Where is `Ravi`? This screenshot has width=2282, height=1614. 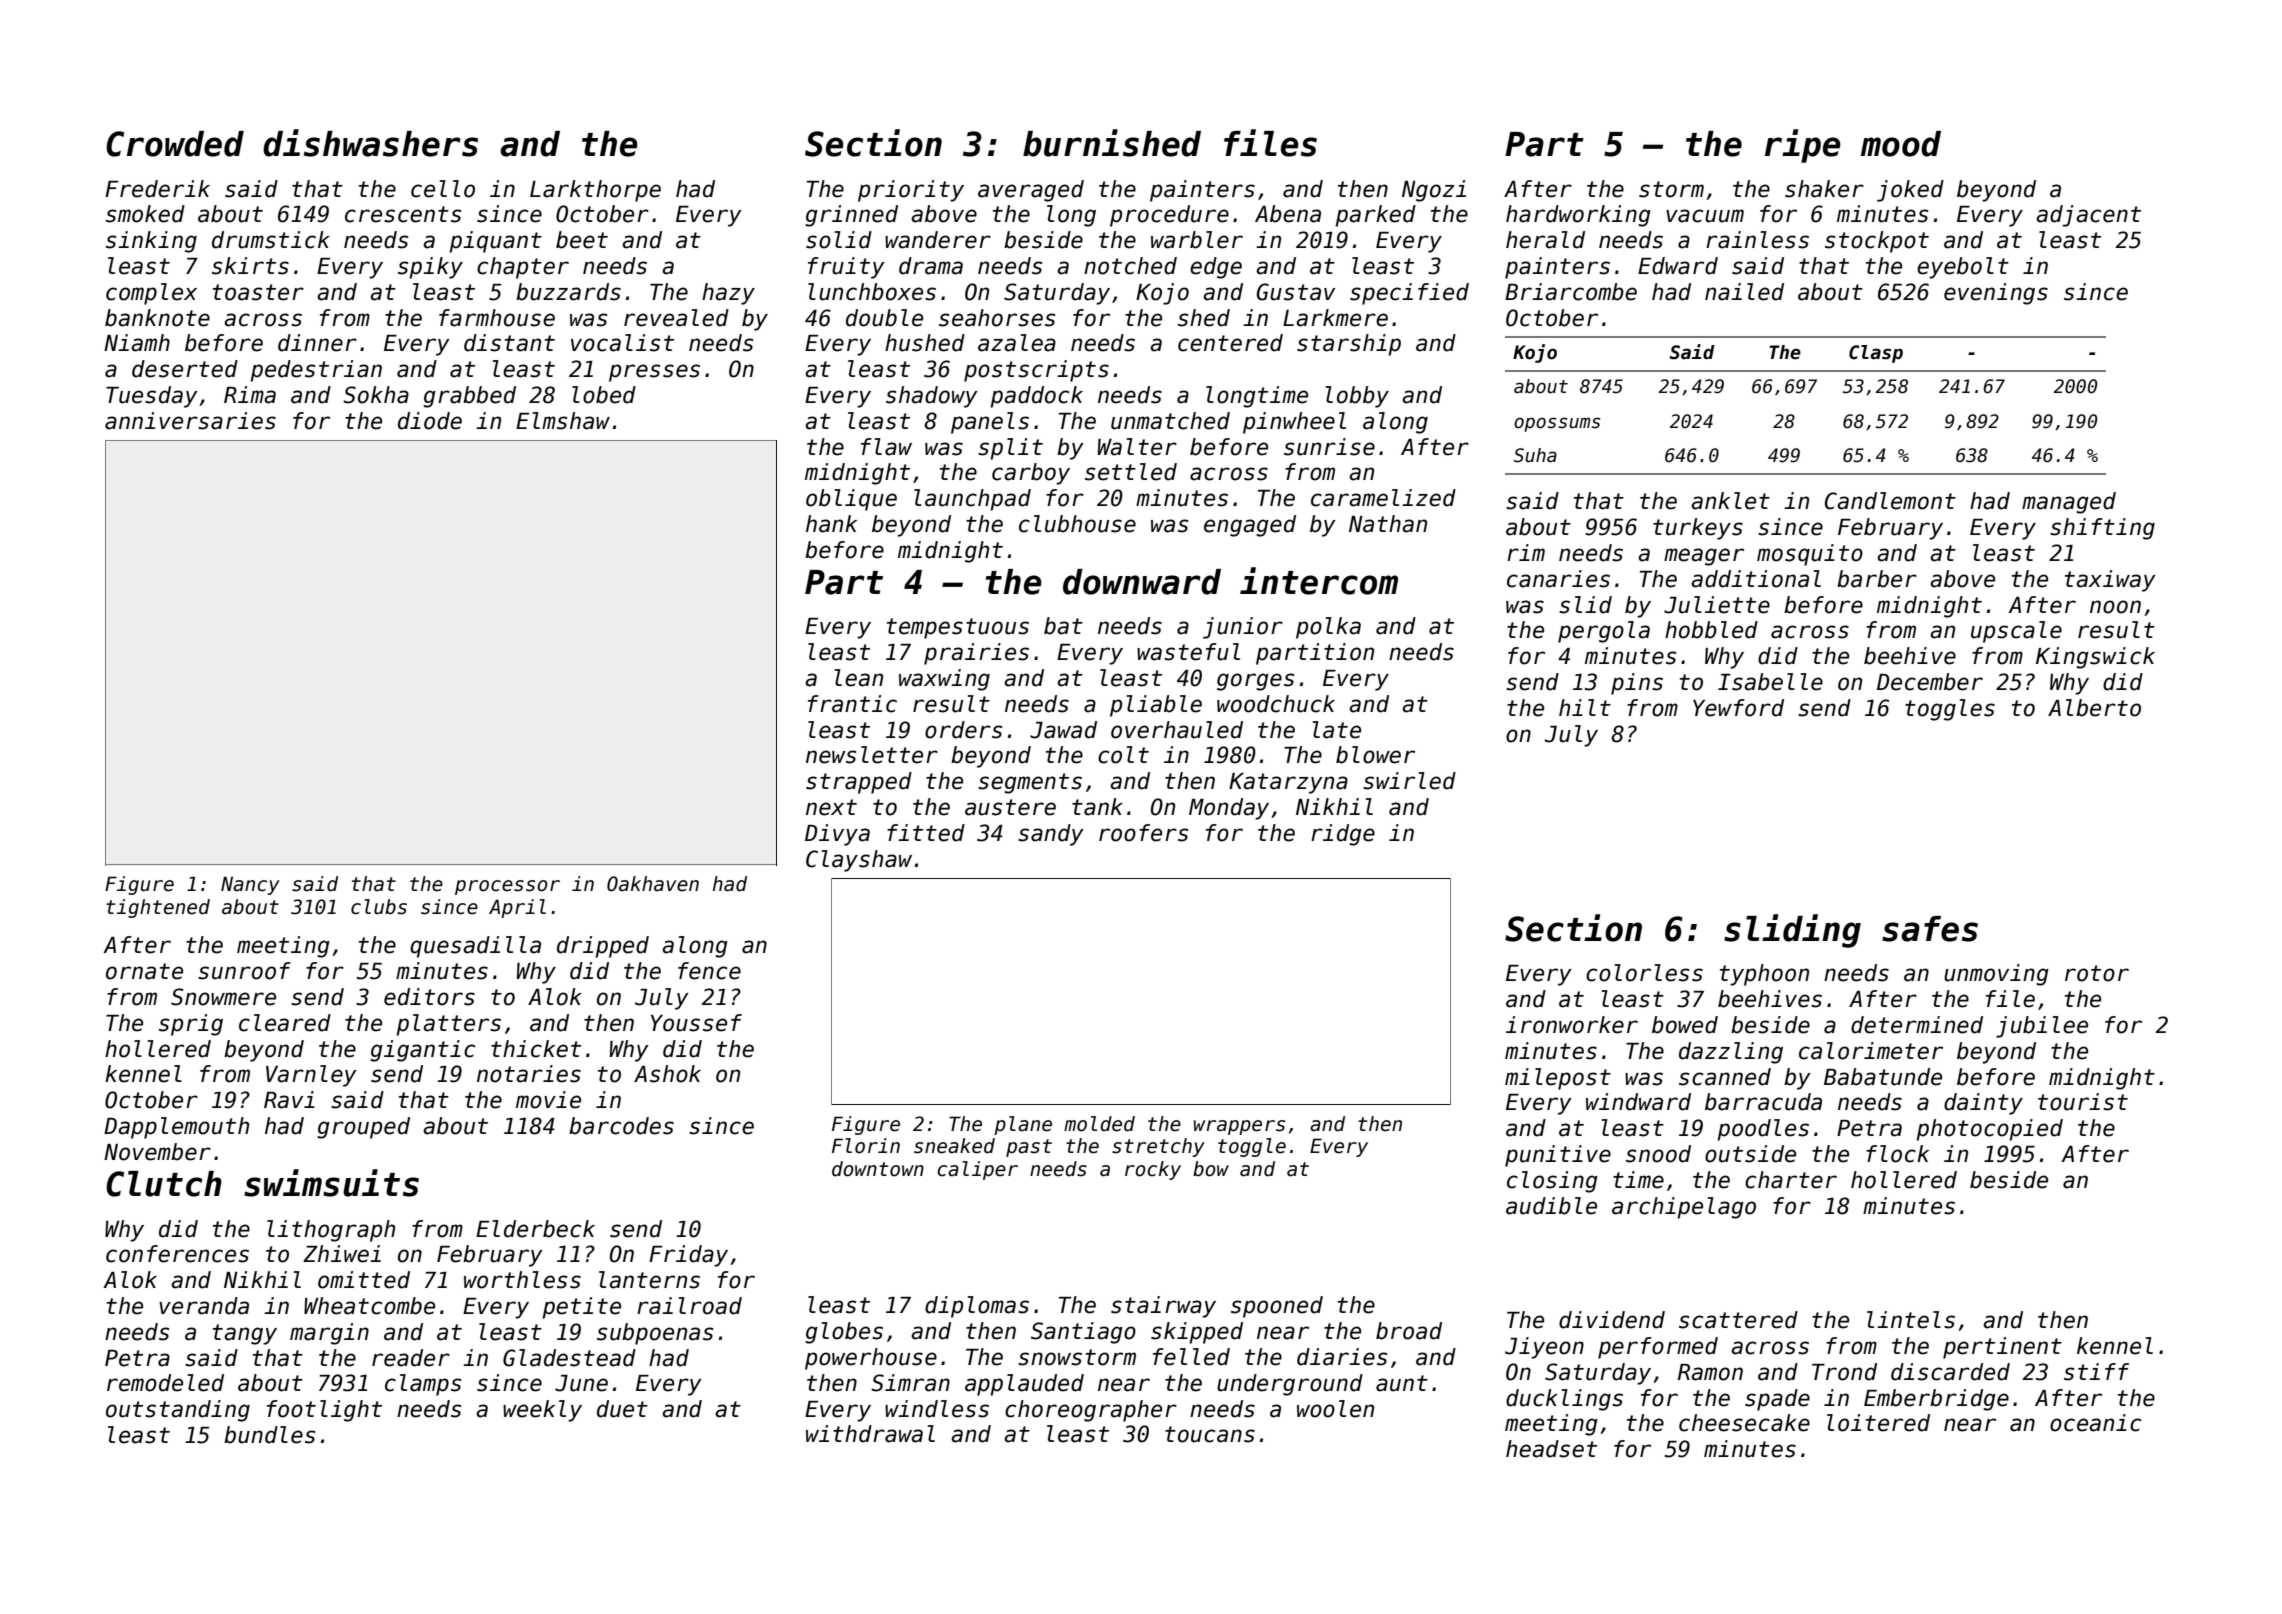 Ravi is located at coordinates (289, 1100).
